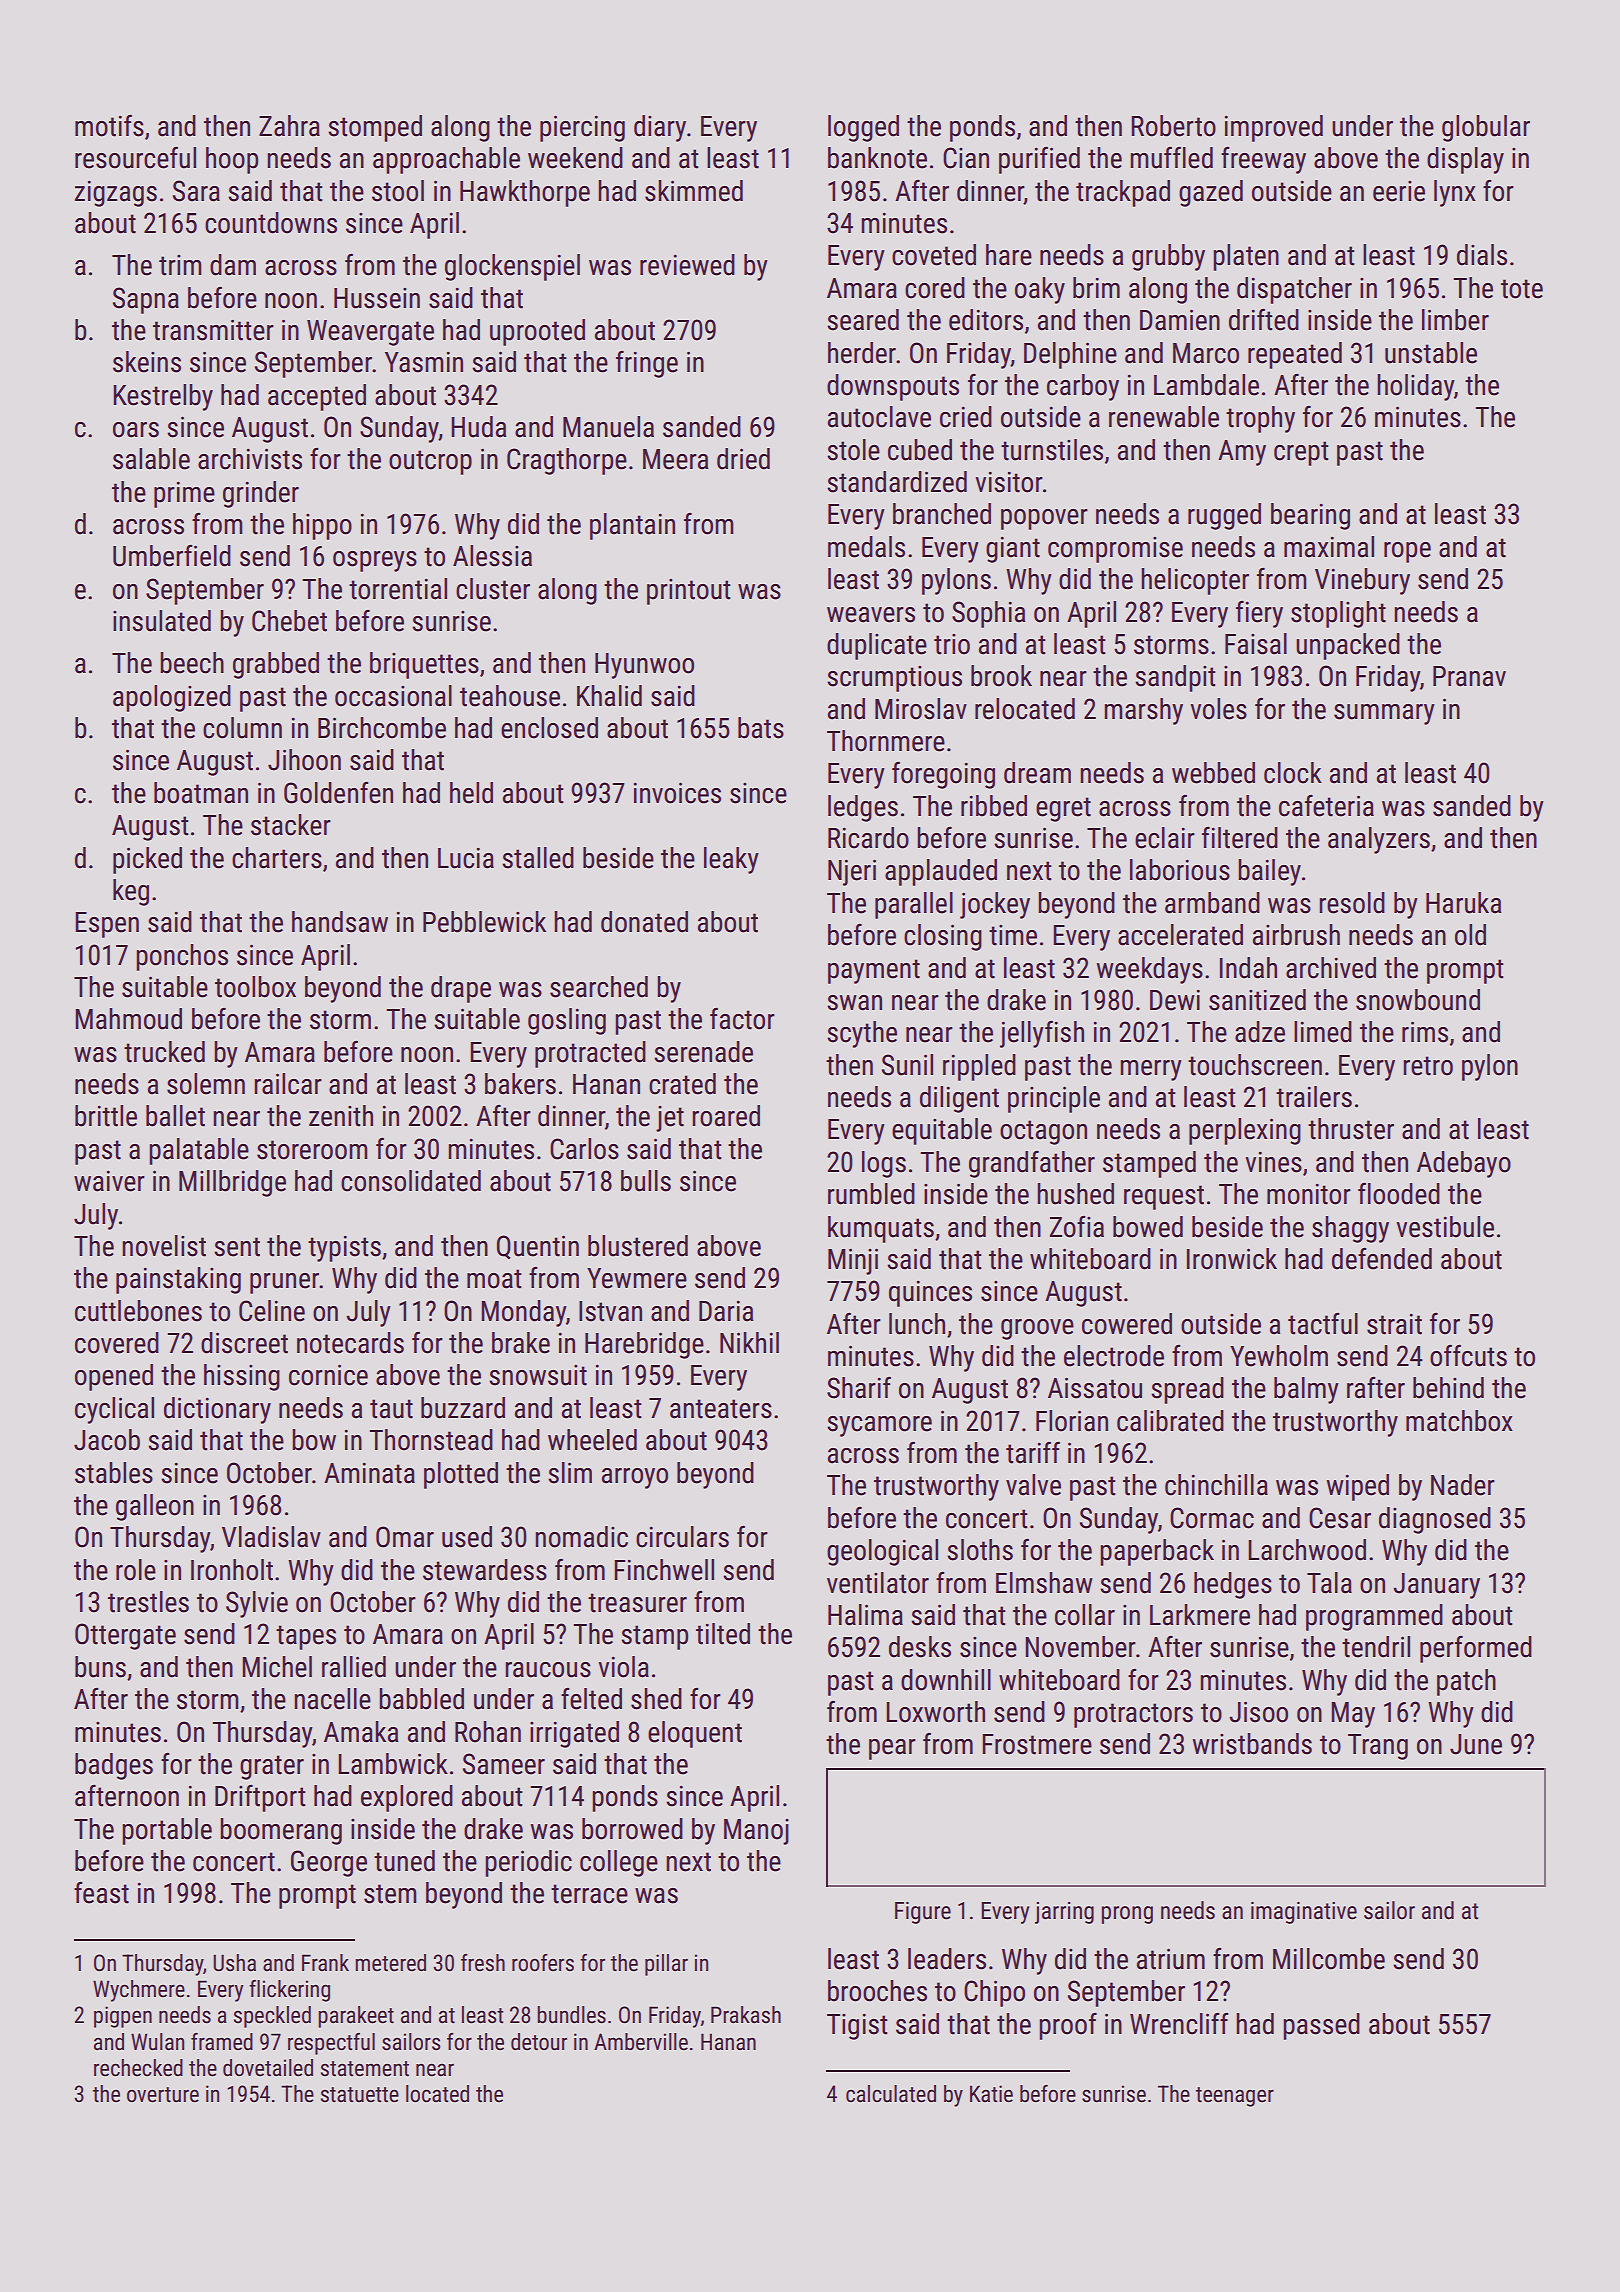 Image resolution: width=1620 pixels, height=2292 pixels. I want to click on Sapna, so click(146, 300).
